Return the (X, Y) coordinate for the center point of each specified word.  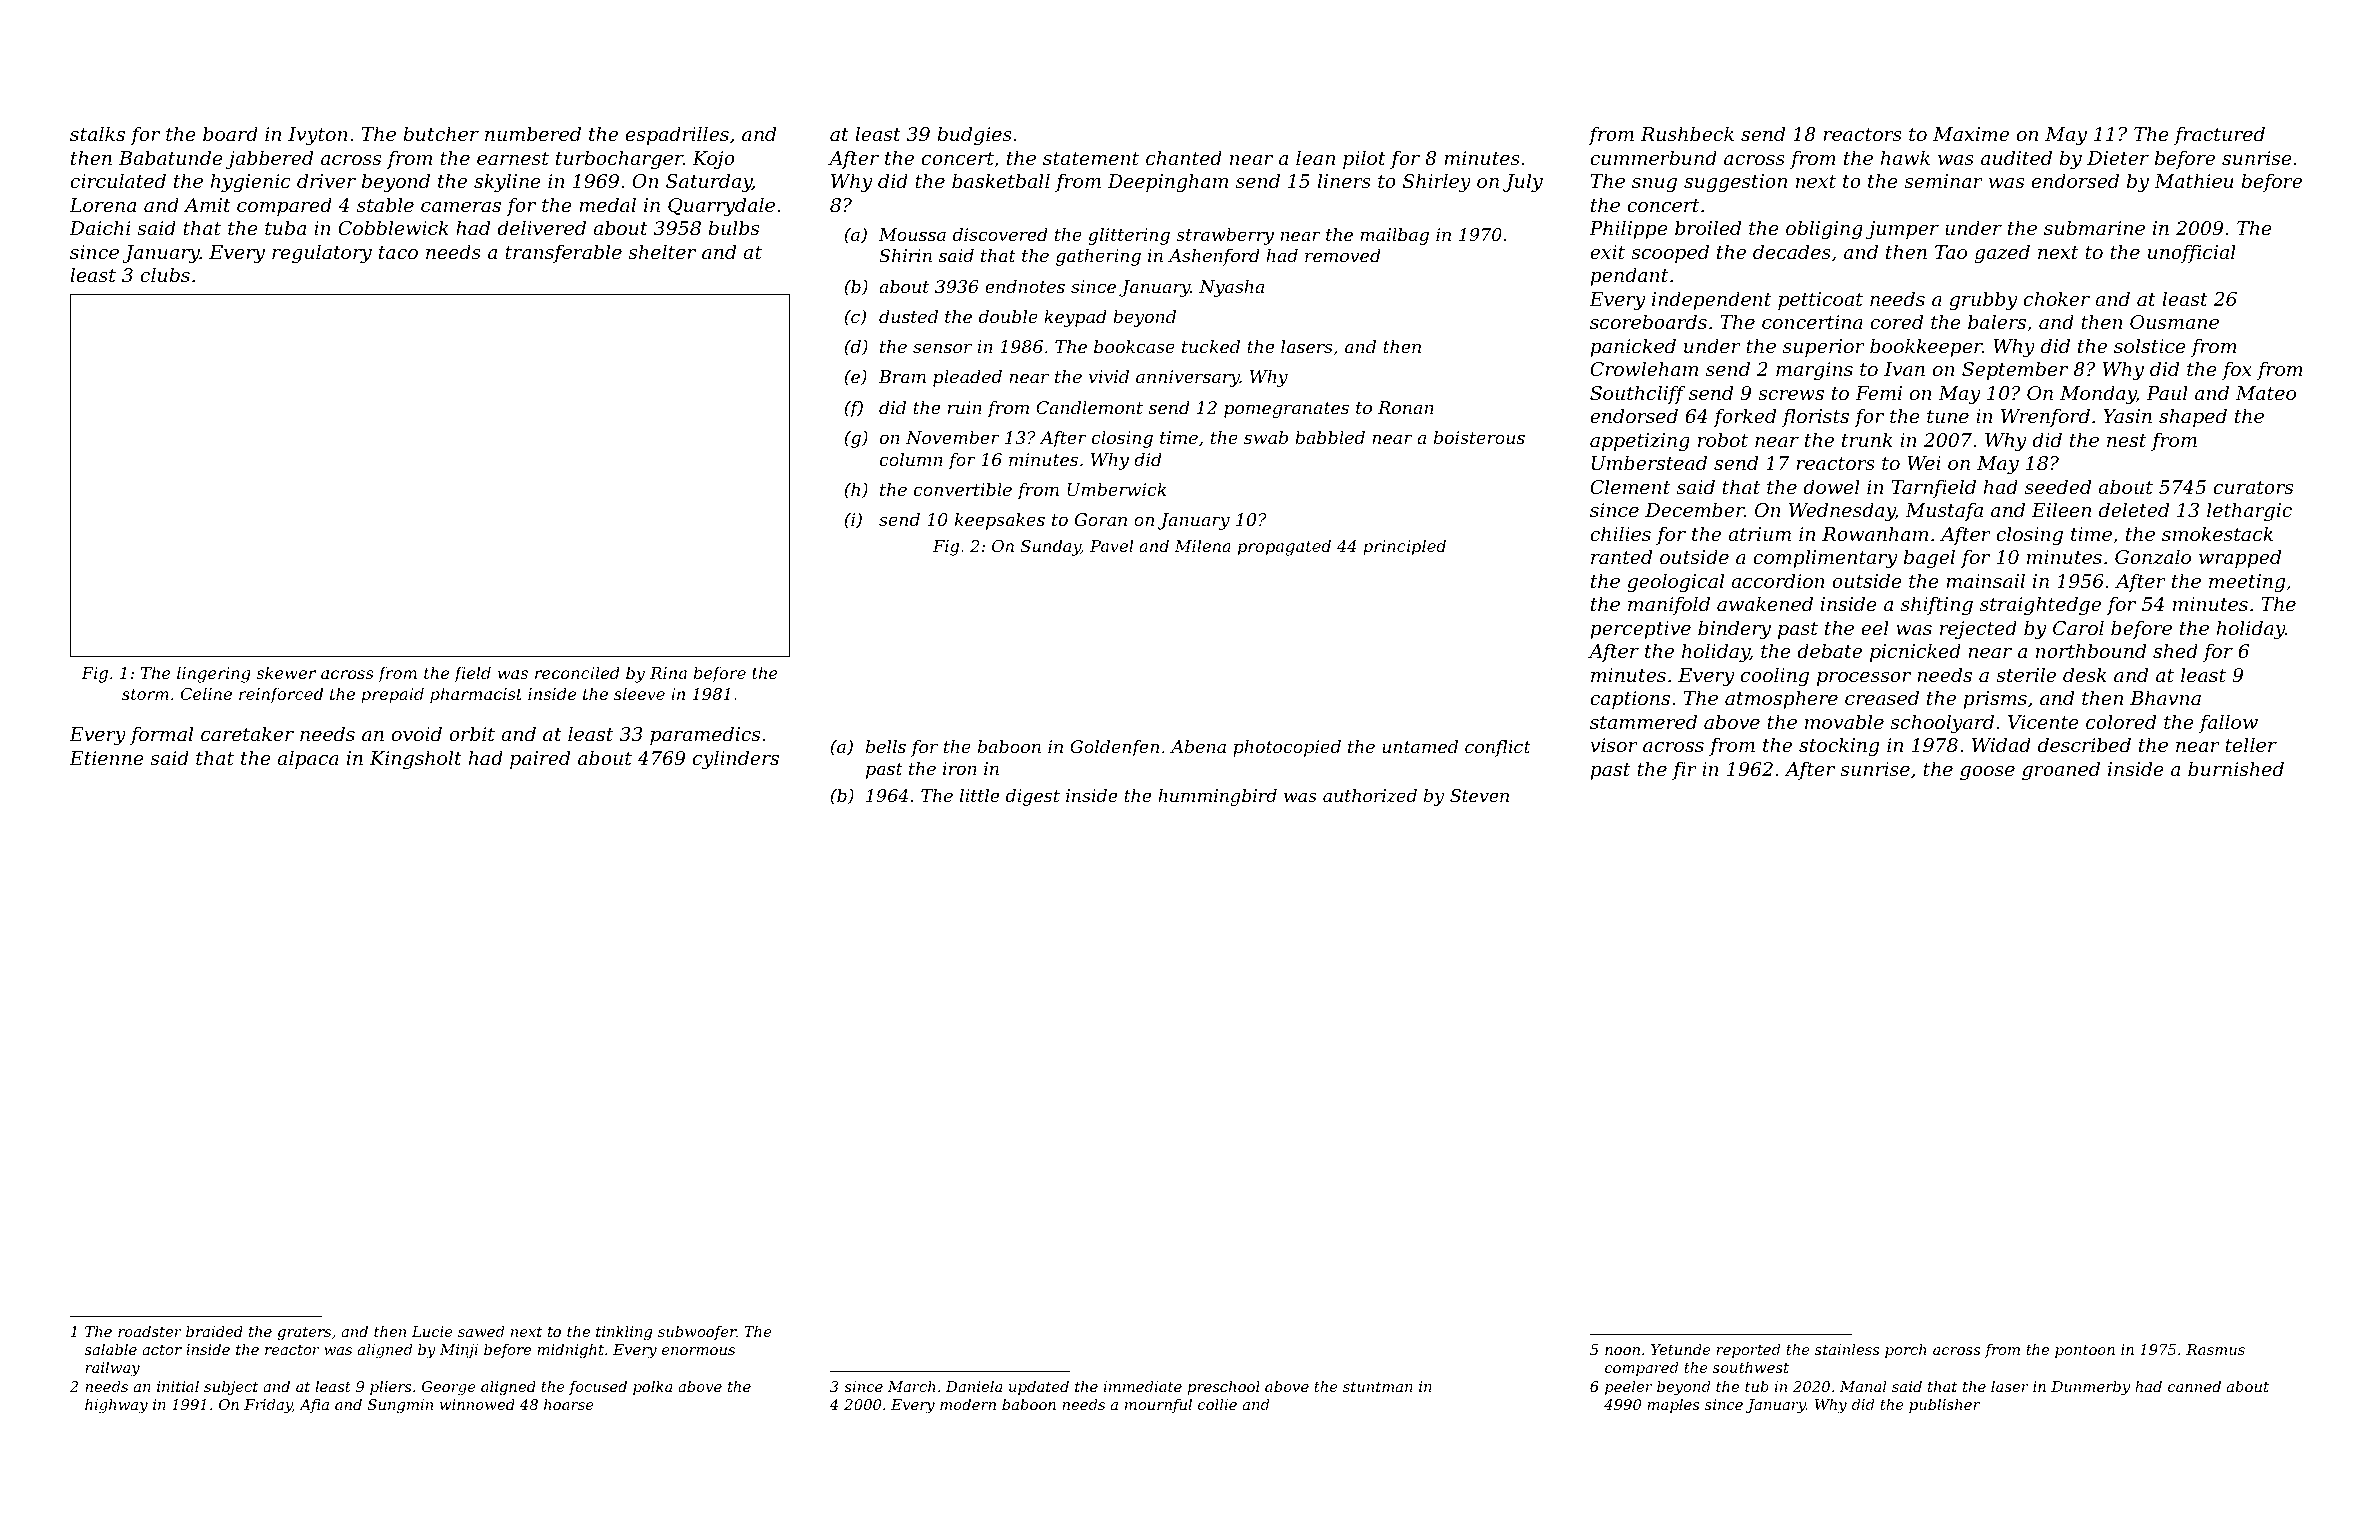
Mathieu (2193, 180)
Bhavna (2165, 697)
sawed (481, 1331)
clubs (165, 274)
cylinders (736, 759)
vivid (1109, 376)
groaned (2061, 770)
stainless (1847, 1349)
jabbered (269, 159)
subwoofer (697, 1333)
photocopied (1287, 748)
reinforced (281, 695)
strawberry (1225, 236)
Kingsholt (416, 759)
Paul (2167, 392)
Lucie (432, 1331)
